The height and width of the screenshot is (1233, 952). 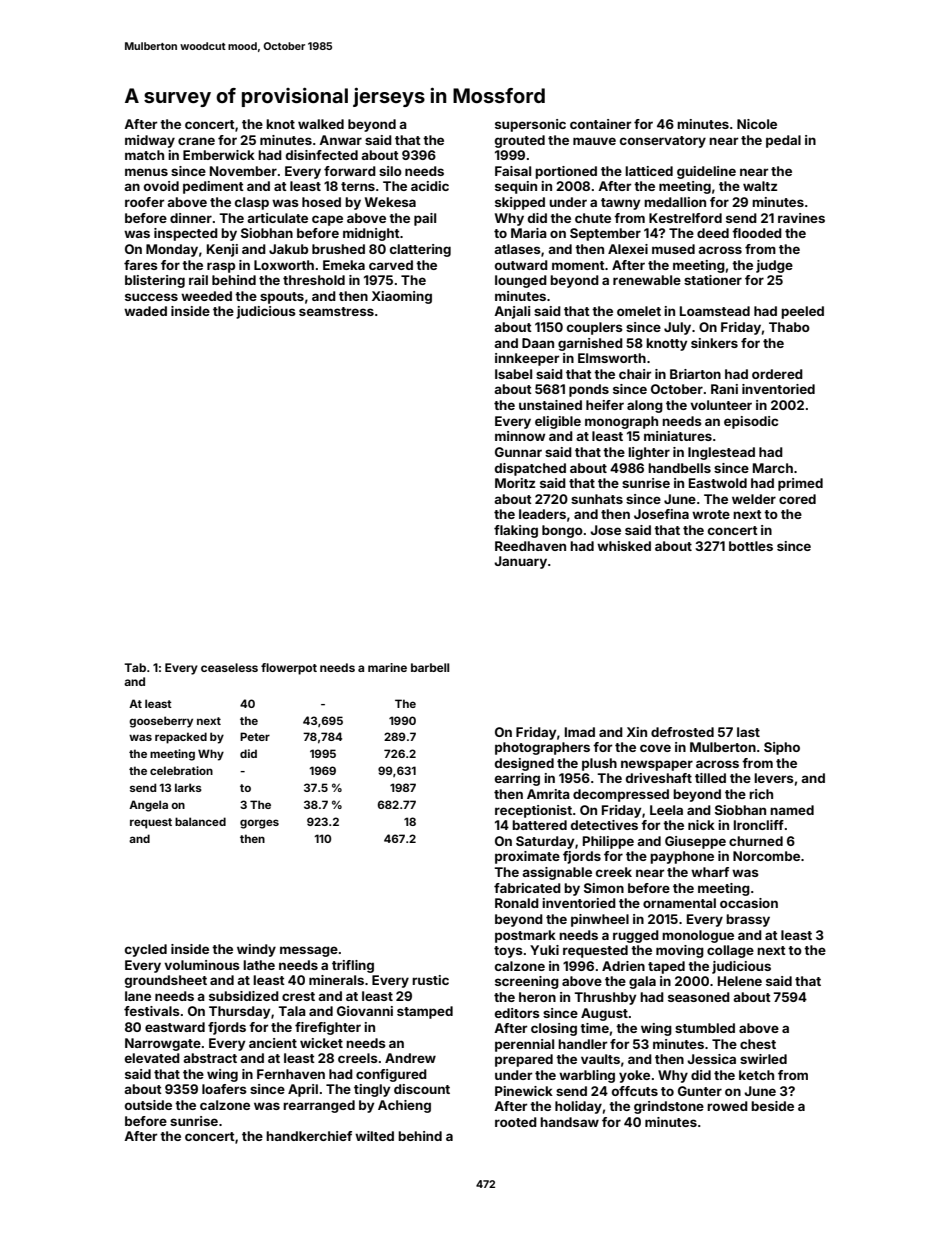 I want to click on proximate, so click(x=527, y=857).
